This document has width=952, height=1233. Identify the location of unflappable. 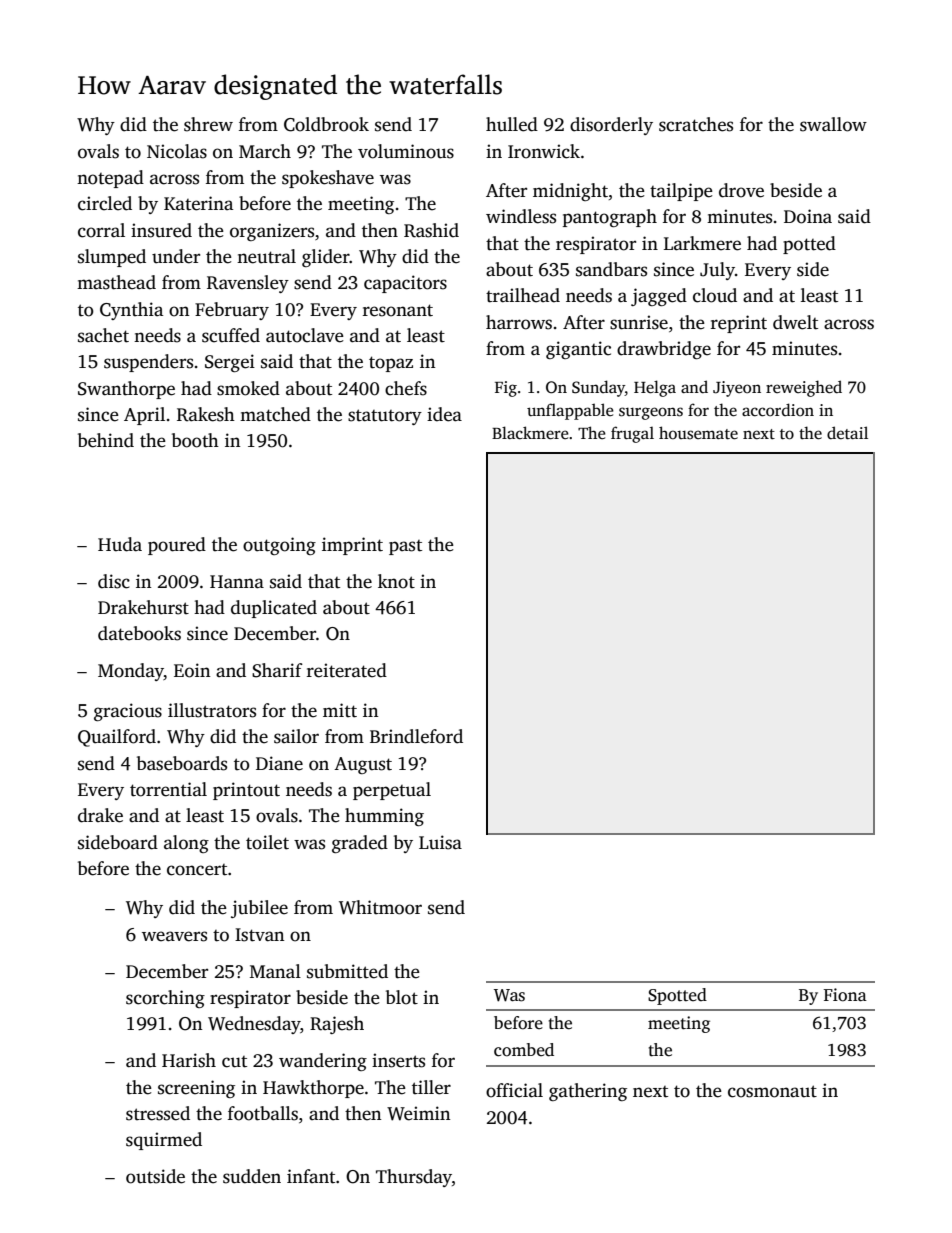
(570, 411).
